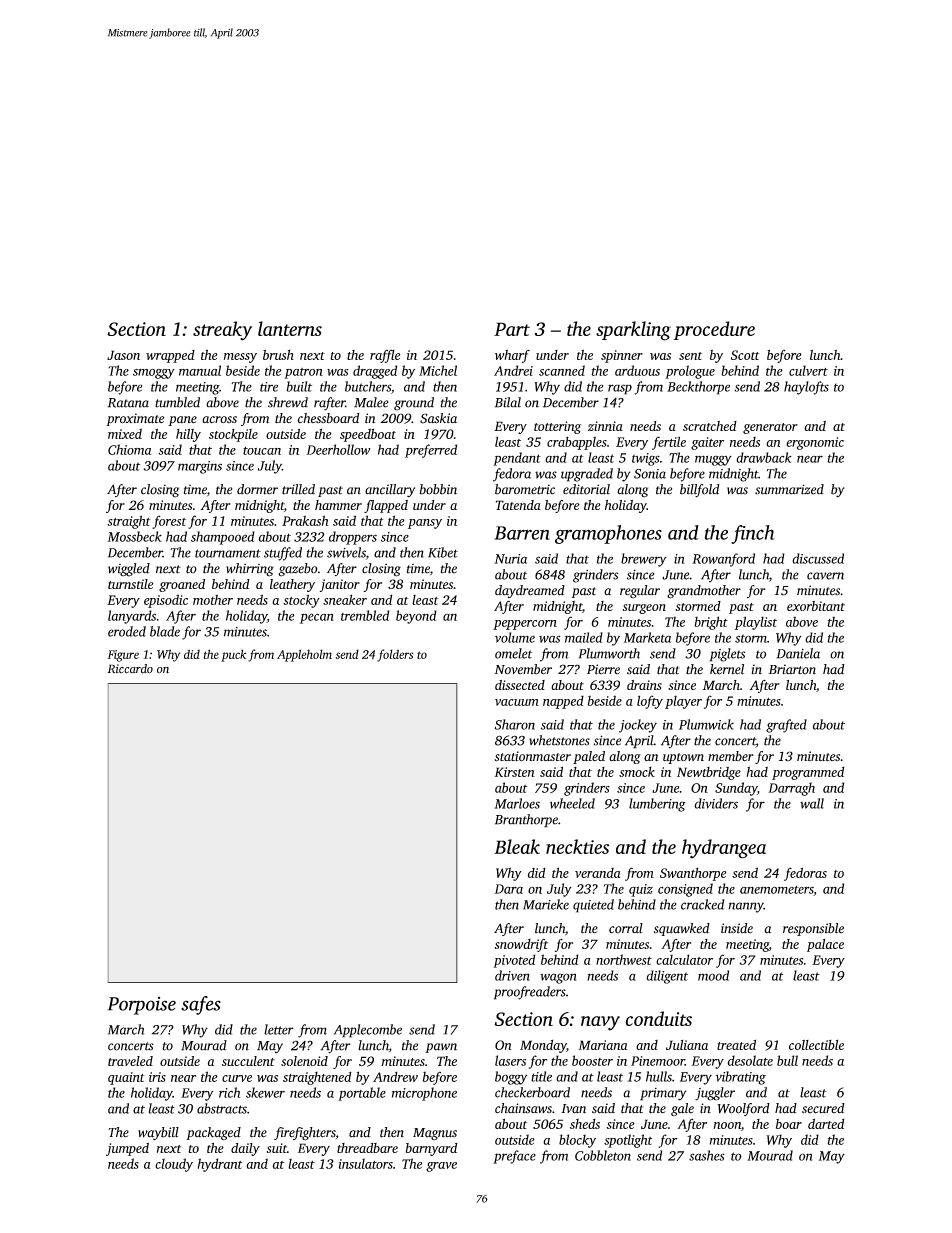  I want to click on streaky, so click(222, 331).
